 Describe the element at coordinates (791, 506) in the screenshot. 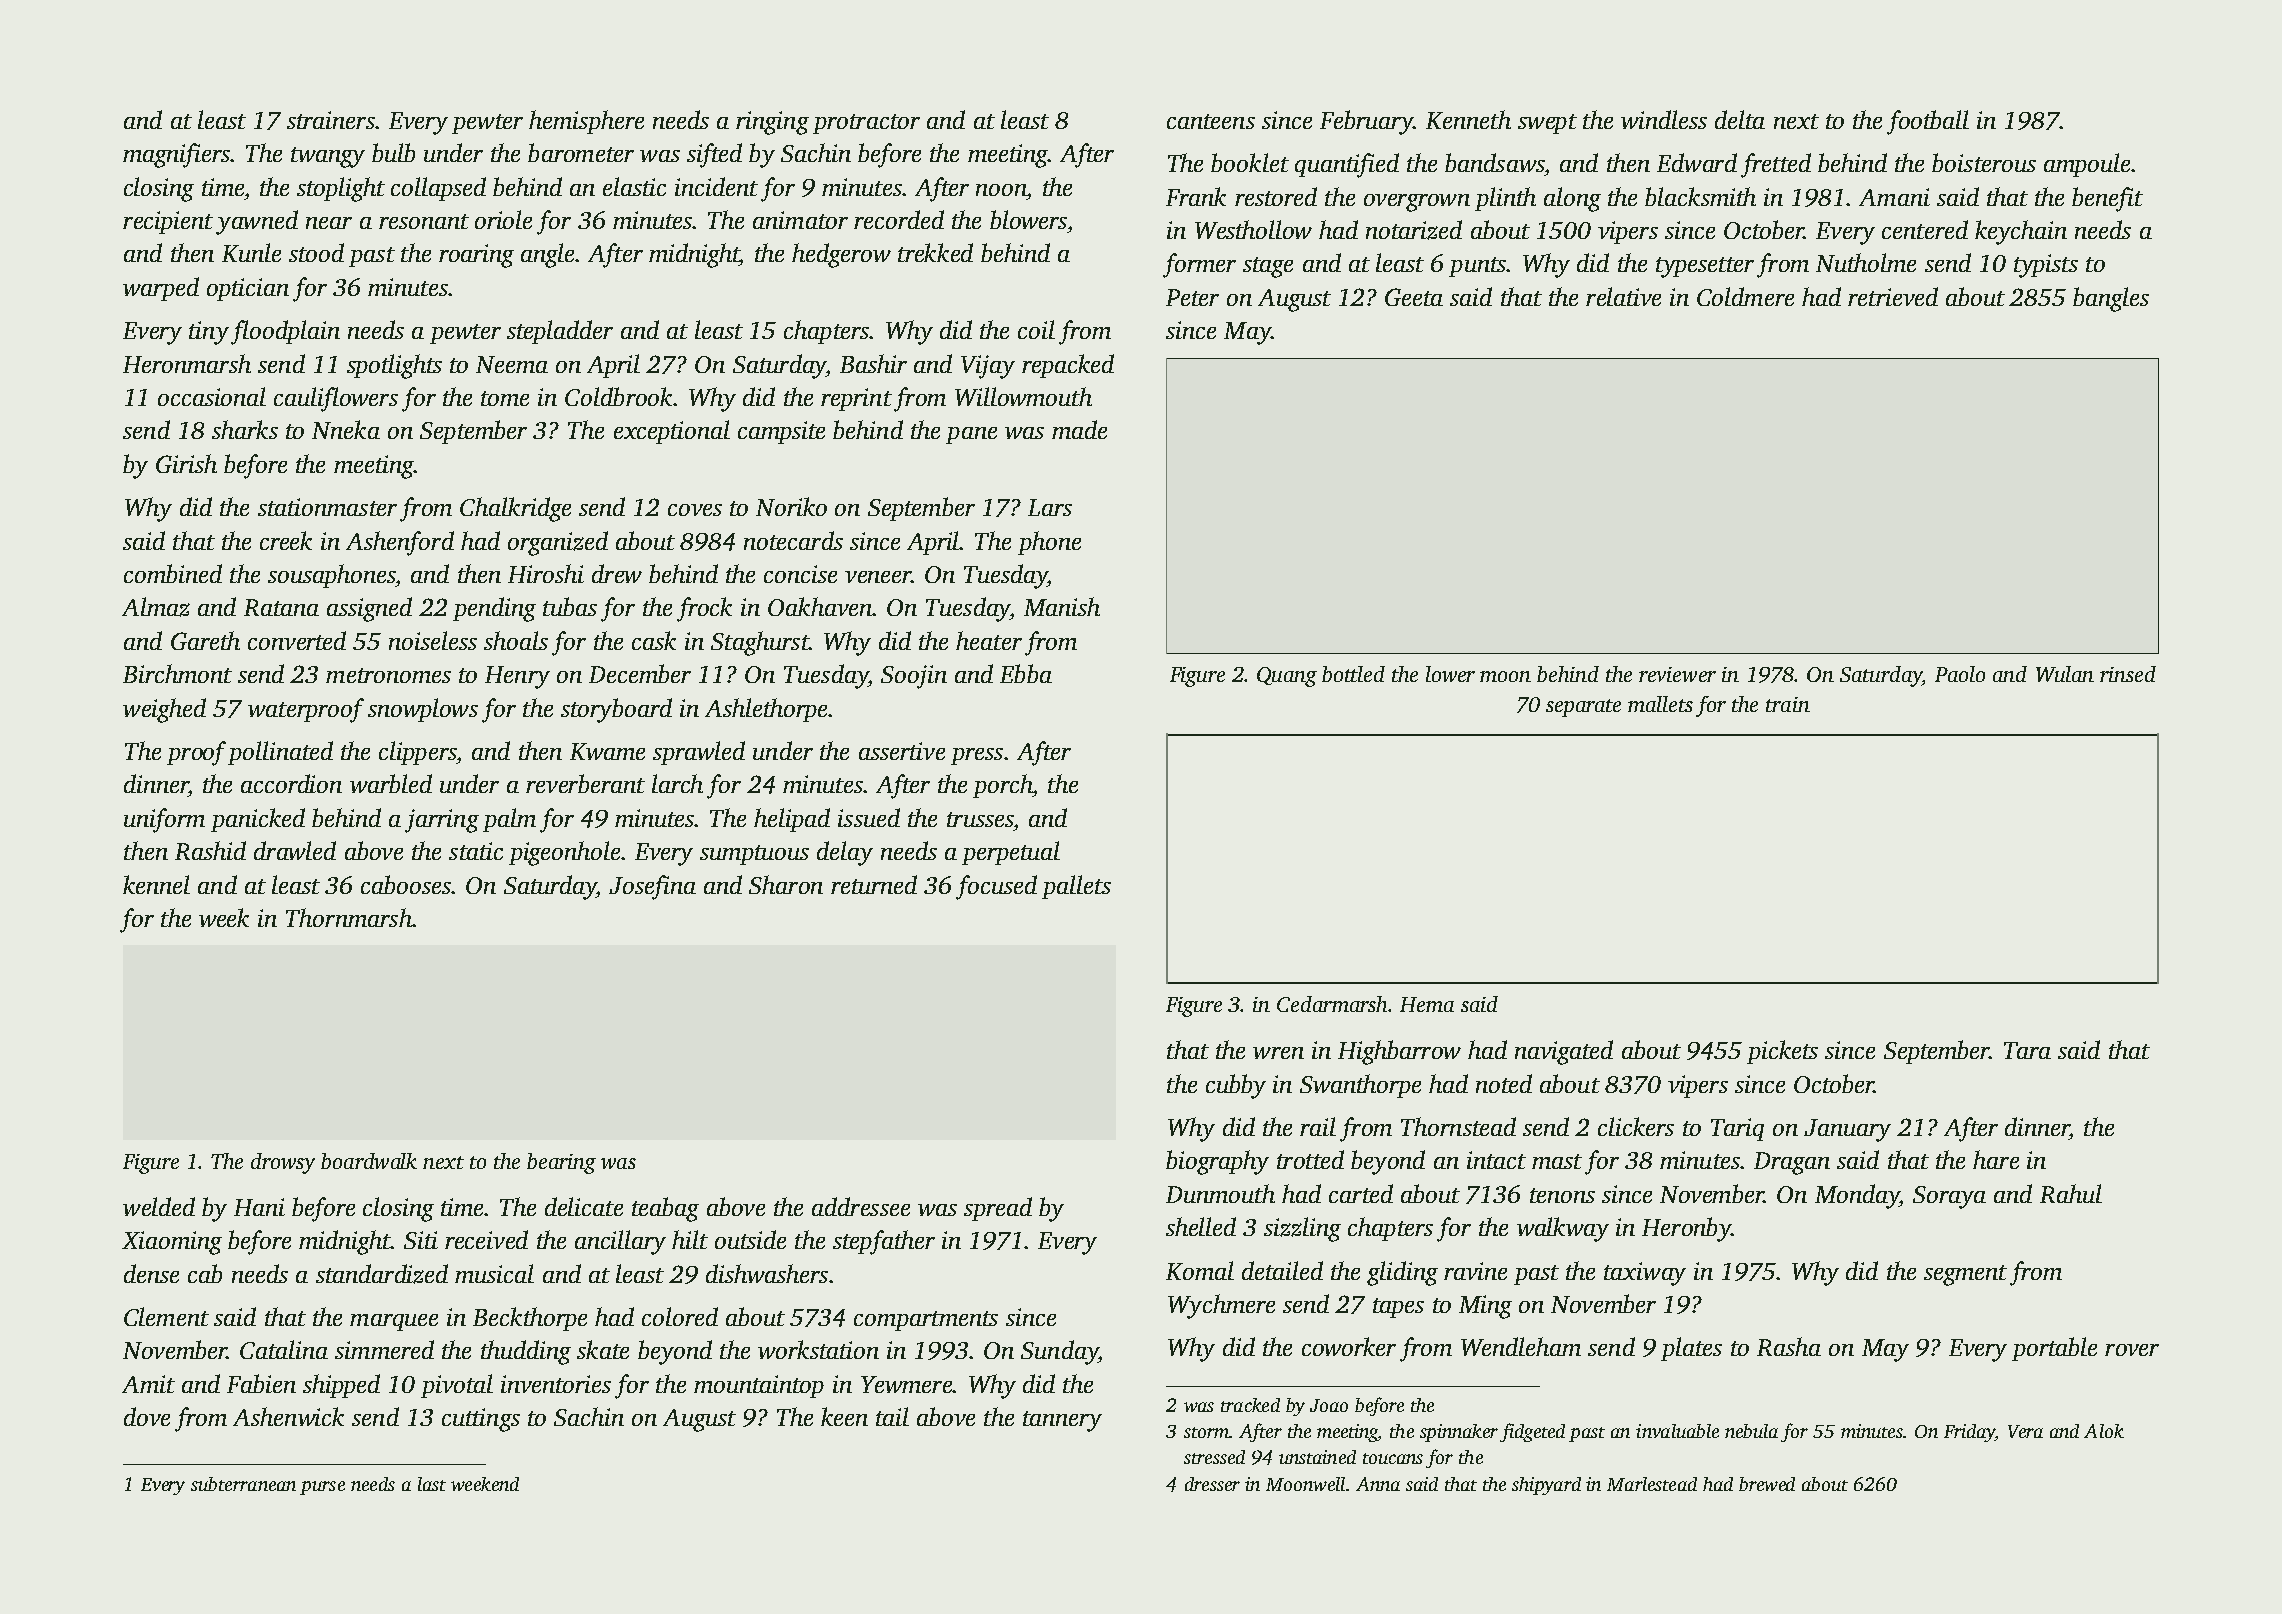

I see `Noriko` at that location.
